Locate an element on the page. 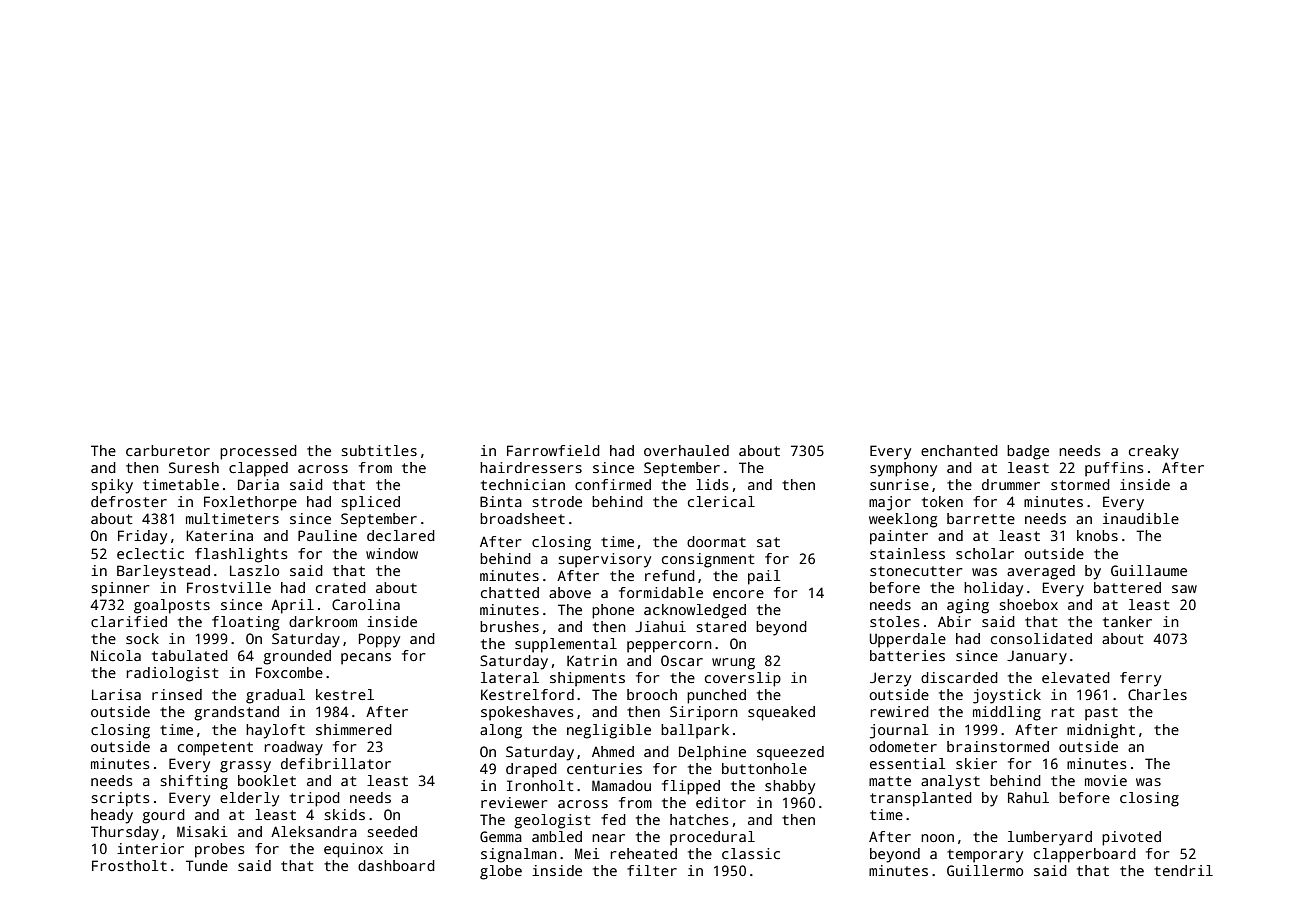  hayloft is located at coordinates (275, 731).
